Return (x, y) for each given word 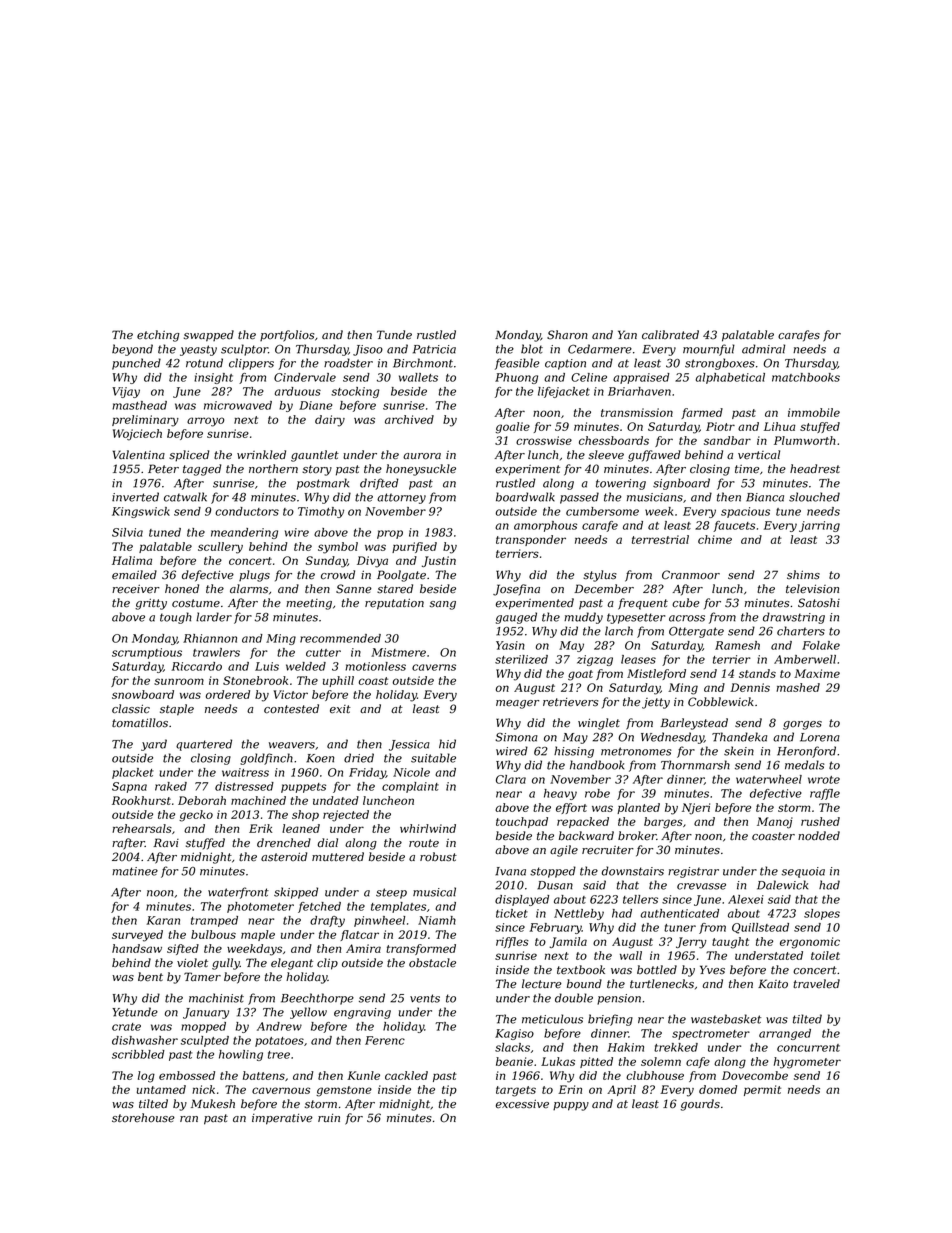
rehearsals (142, 828)
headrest (815, 468)
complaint (410, 787)
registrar (693, 872)
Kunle (363, 1075)
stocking (355, 392)
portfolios (287, 336)
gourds (700, 1105)
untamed (161, 1089)
